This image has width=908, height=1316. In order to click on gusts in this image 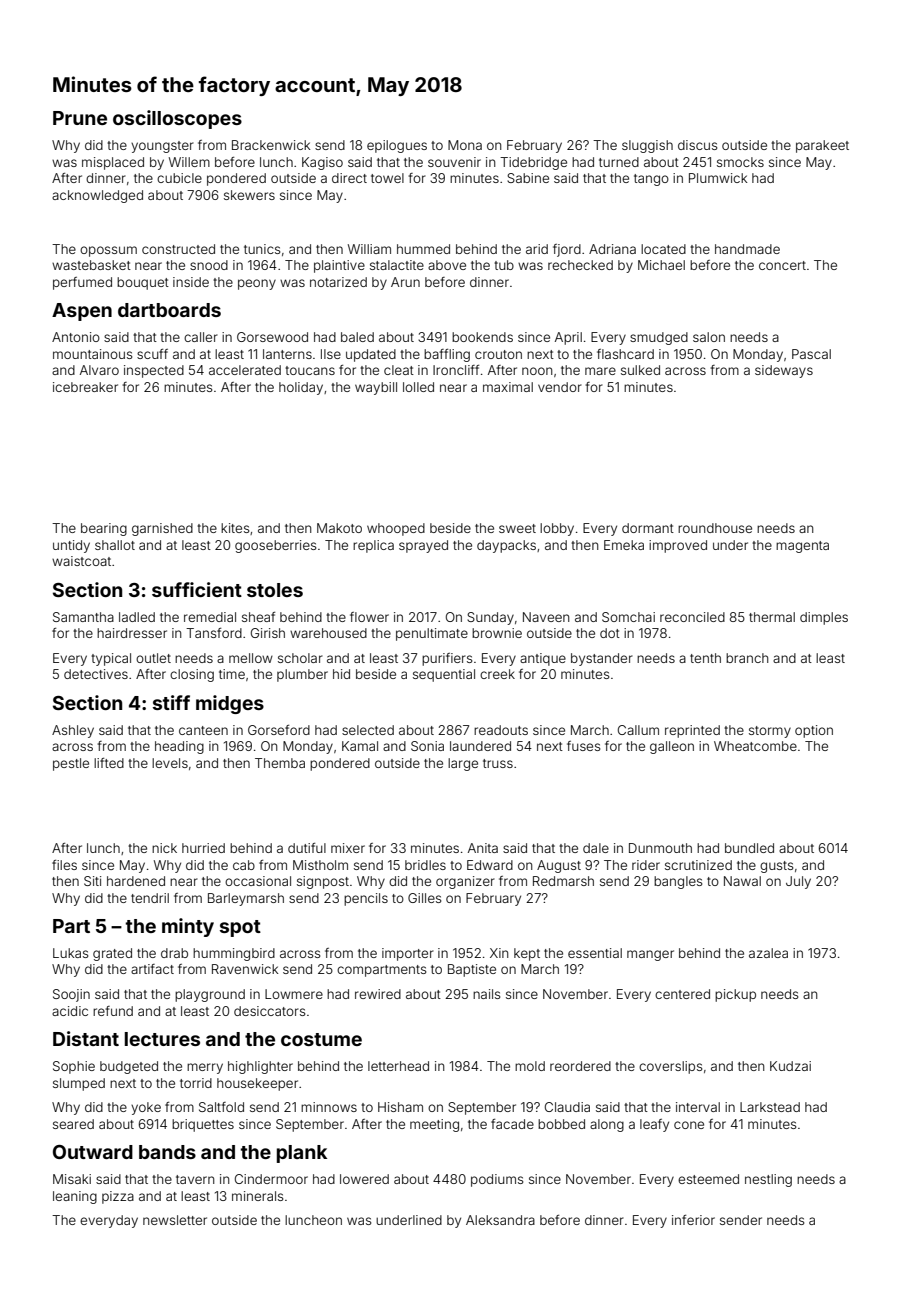, I will do `click(776, 867)`.
